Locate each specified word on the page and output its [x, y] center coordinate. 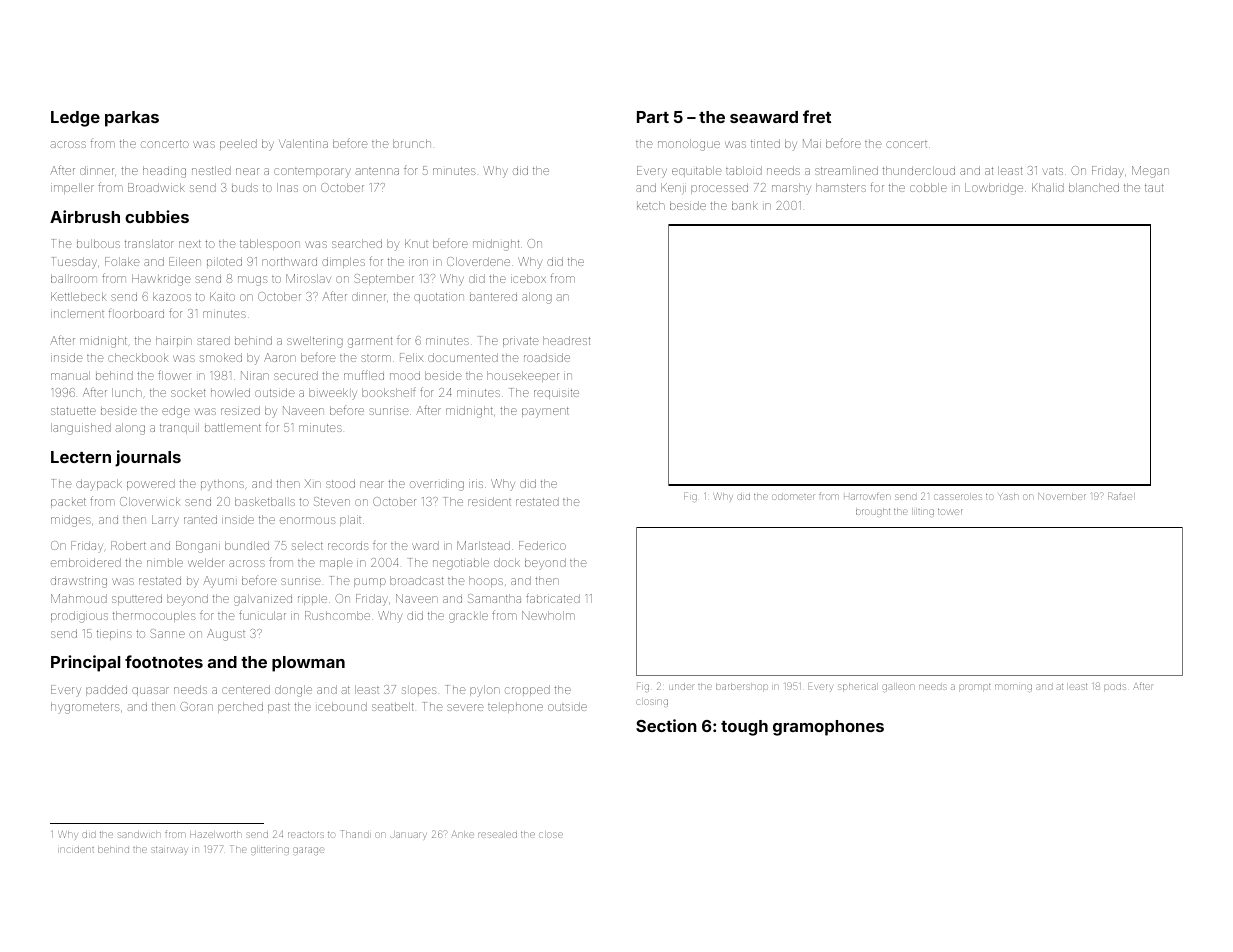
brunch [412, 143]
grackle [468, 618]
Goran [196, 706]
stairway [170, 850]
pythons [222, 486]
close [551, 835]
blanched [1094, 187]
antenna [377, 171]
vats [1053, 171]
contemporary [312, 173]
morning [1013, 688]
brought [873, 513]
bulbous [98, 243]
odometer [793, 497]
